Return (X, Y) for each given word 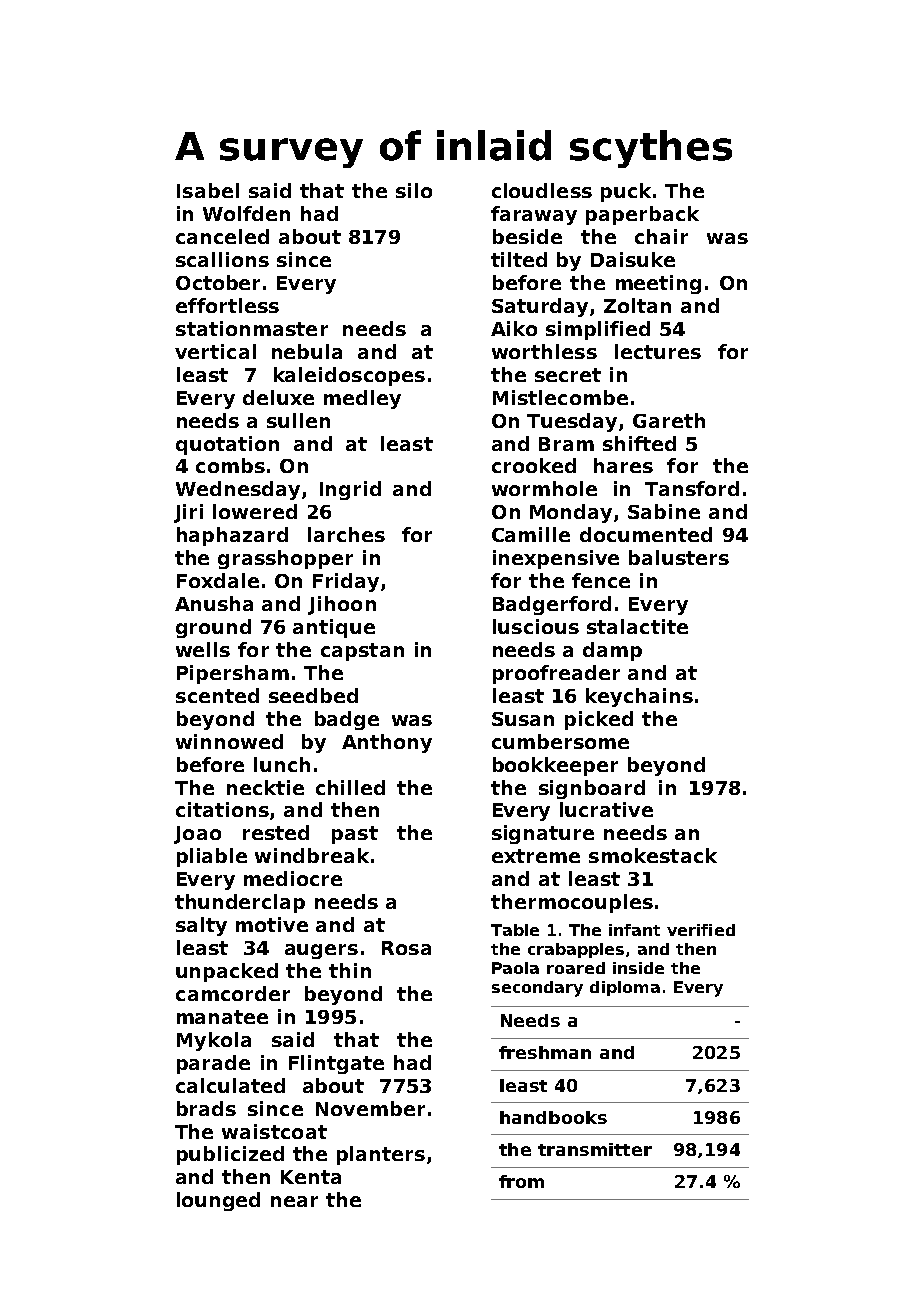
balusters (679, 557)
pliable (212, 857)
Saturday (540, 307)
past (355, 835)
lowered (255, 511)
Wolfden (246, 213)
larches (346, 534)
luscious (536, 626)
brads (206, 1108)
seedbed (313, 695)
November (370, 1108)
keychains (639, 697)
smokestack (653, 855)
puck (626, 192)
